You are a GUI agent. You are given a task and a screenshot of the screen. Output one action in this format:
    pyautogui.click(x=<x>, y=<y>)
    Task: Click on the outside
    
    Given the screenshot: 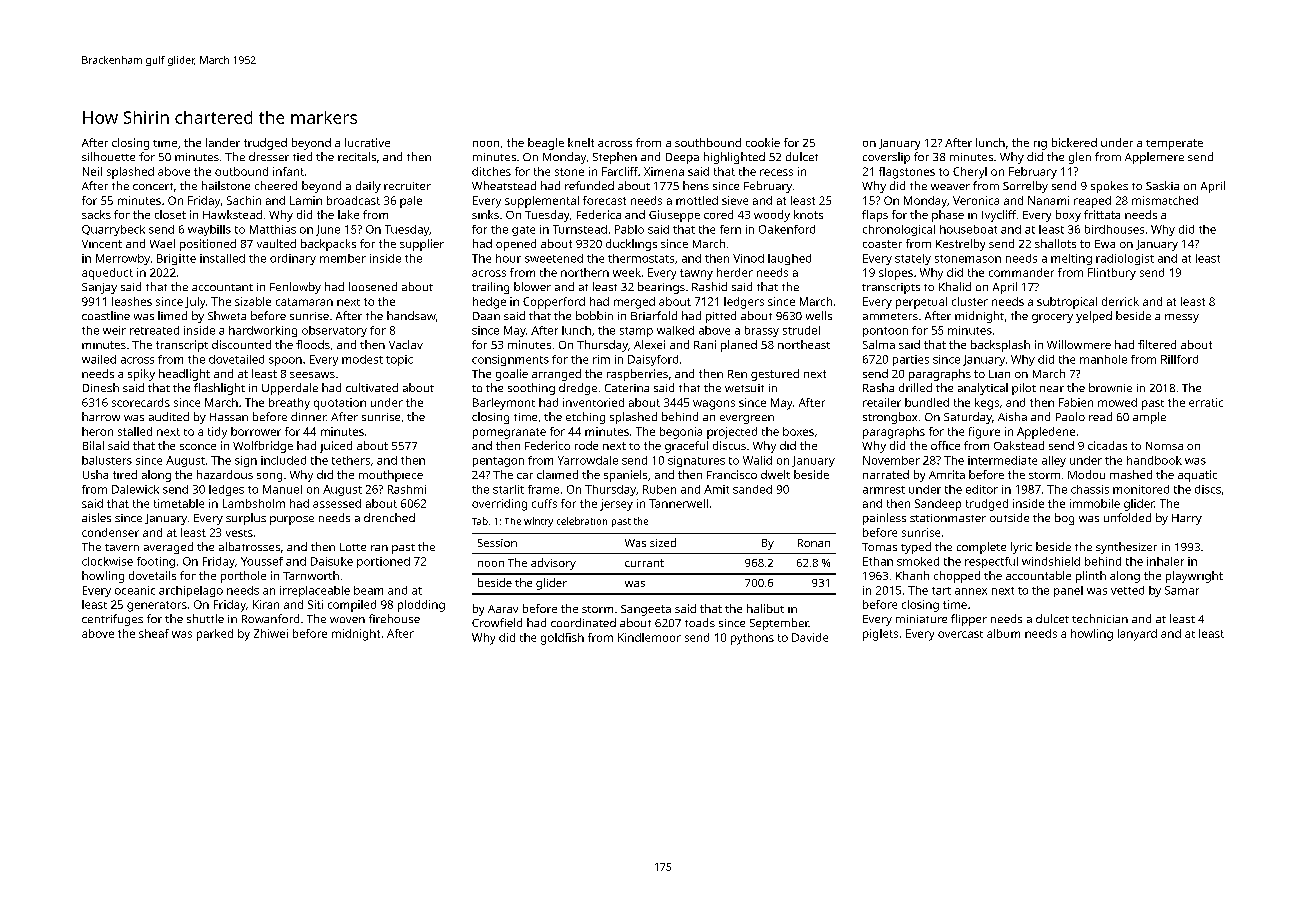 What is the action you would take?
    pyautogui.click(x=1009, y=517)
